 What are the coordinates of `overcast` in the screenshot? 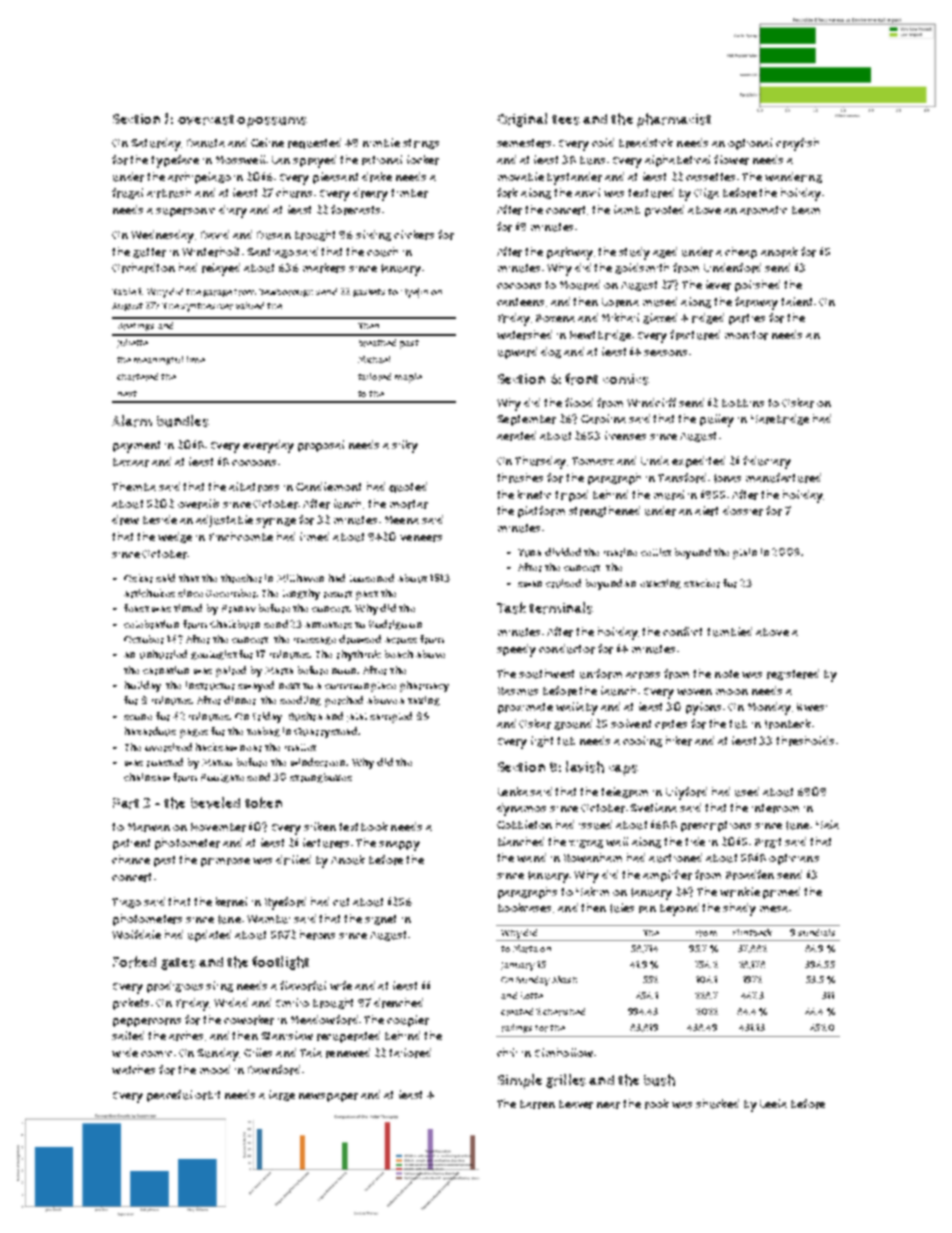 It's located at (206, 120).
